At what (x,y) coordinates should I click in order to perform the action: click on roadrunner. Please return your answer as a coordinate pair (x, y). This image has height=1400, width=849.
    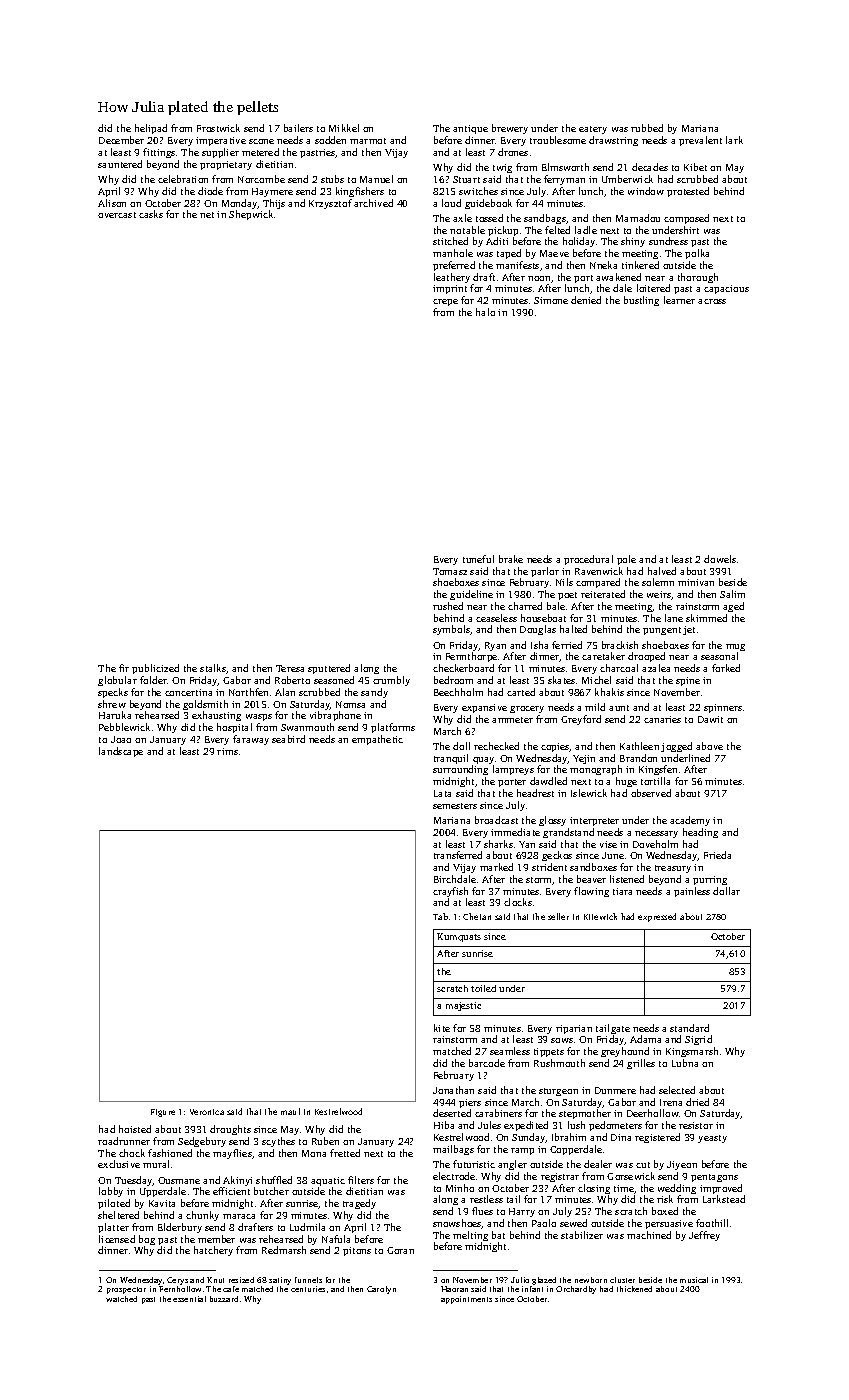
    Looking at the image, I should click on (124, 1141).
